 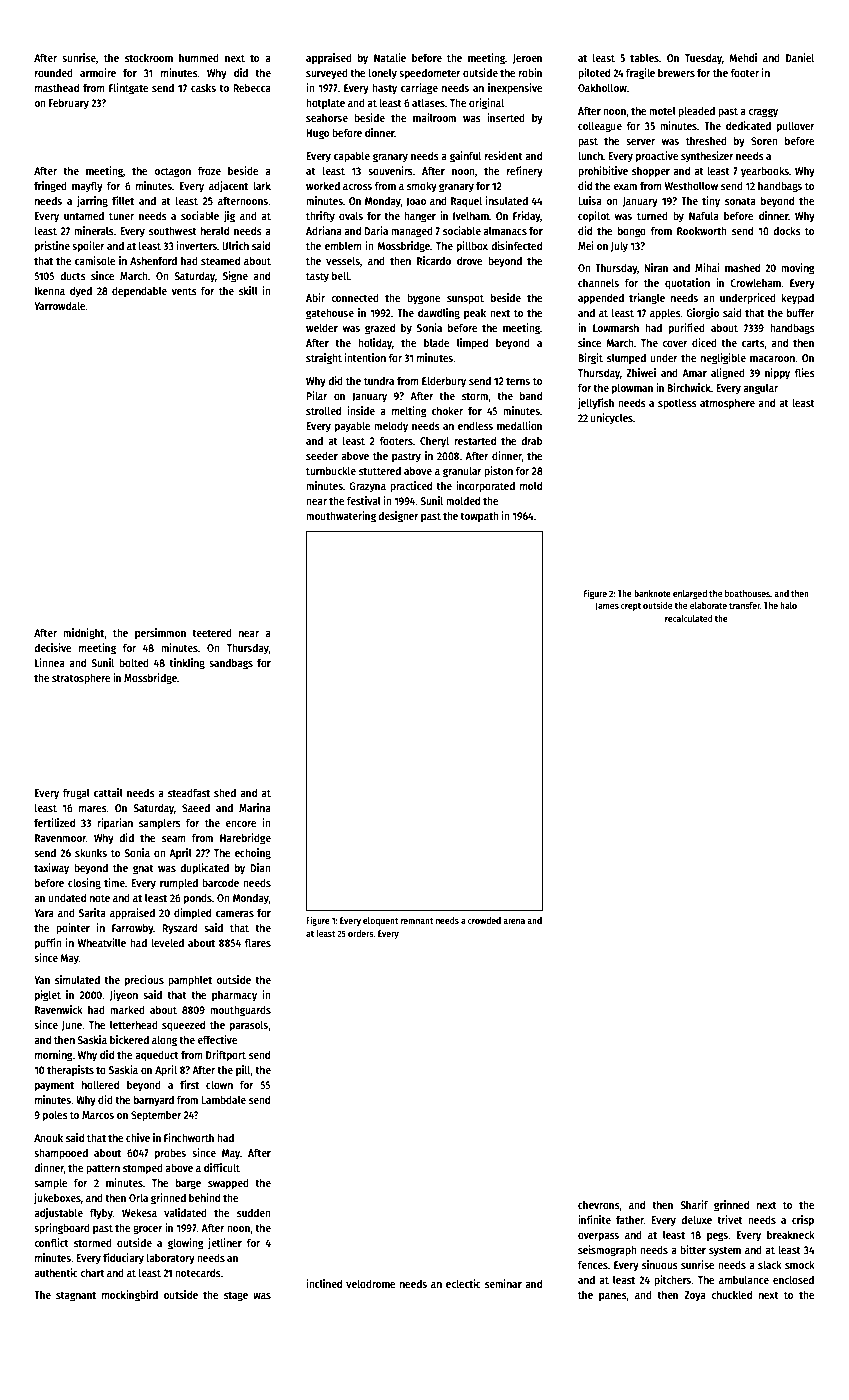 What do you see at coordinates (484, 920) in the page?
I see `crowded` at bounding box center [484, 920].
